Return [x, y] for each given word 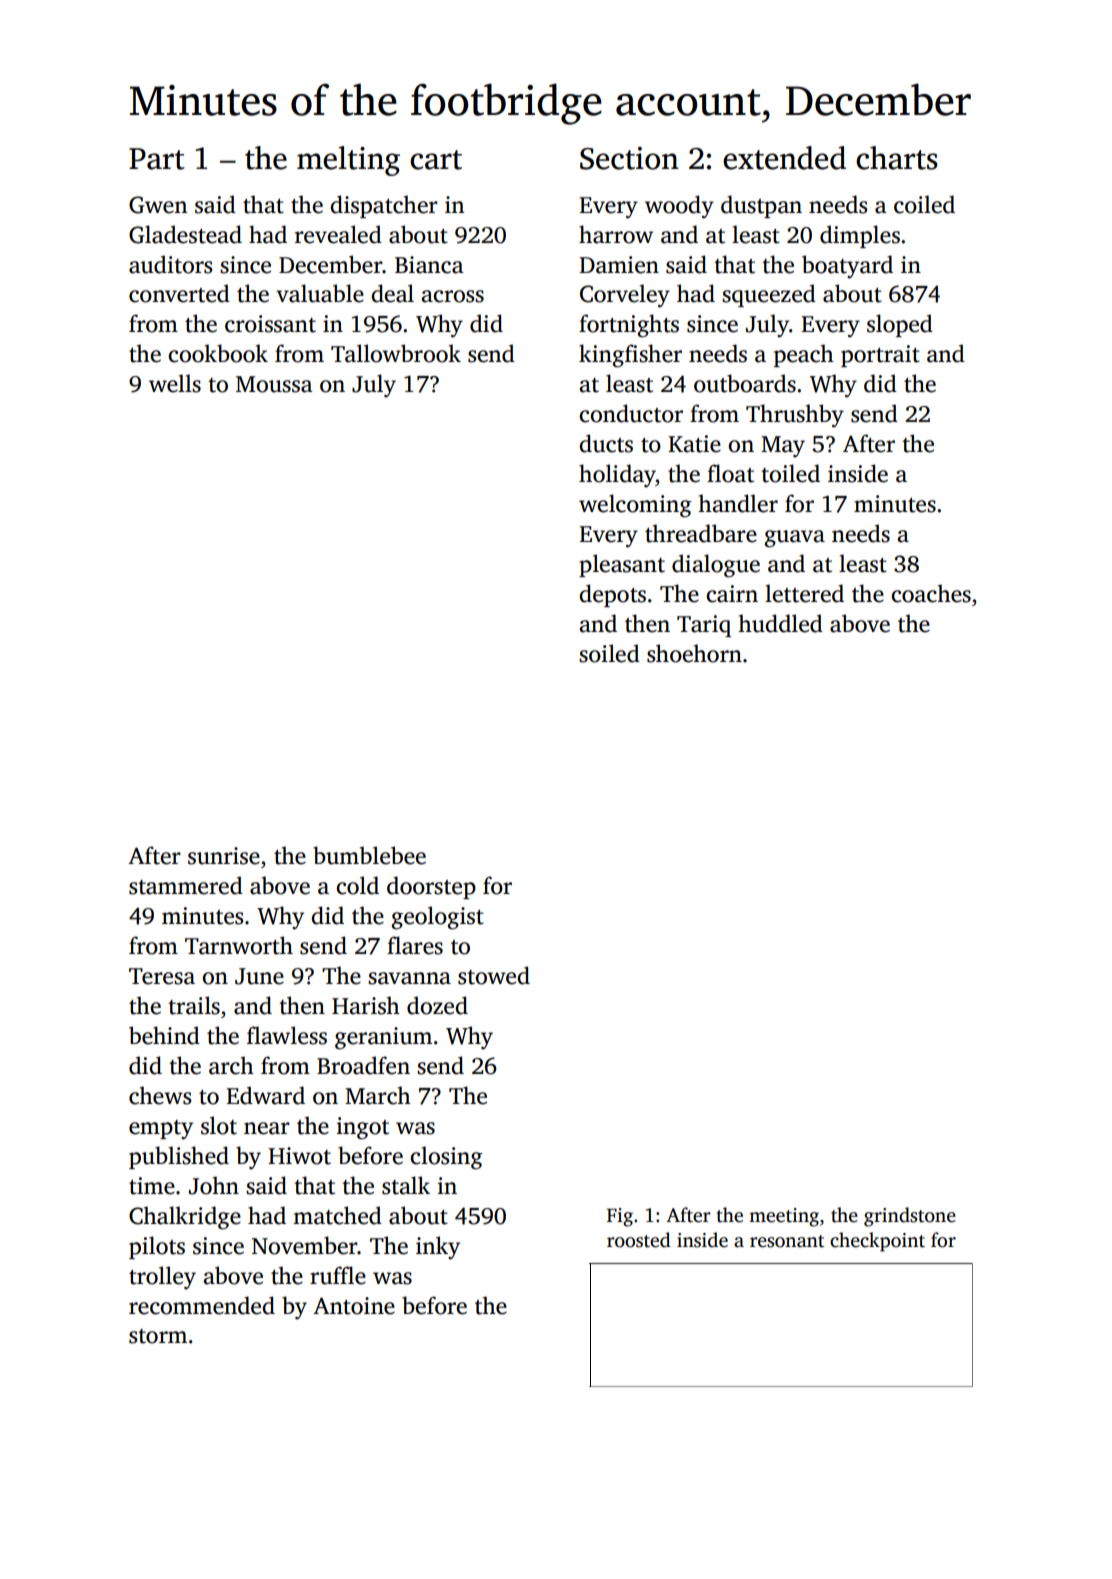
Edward [265, 1095]
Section [629, 158]
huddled [780, 623]
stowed [494, 975]
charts [897, 158]
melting [348, 161]
